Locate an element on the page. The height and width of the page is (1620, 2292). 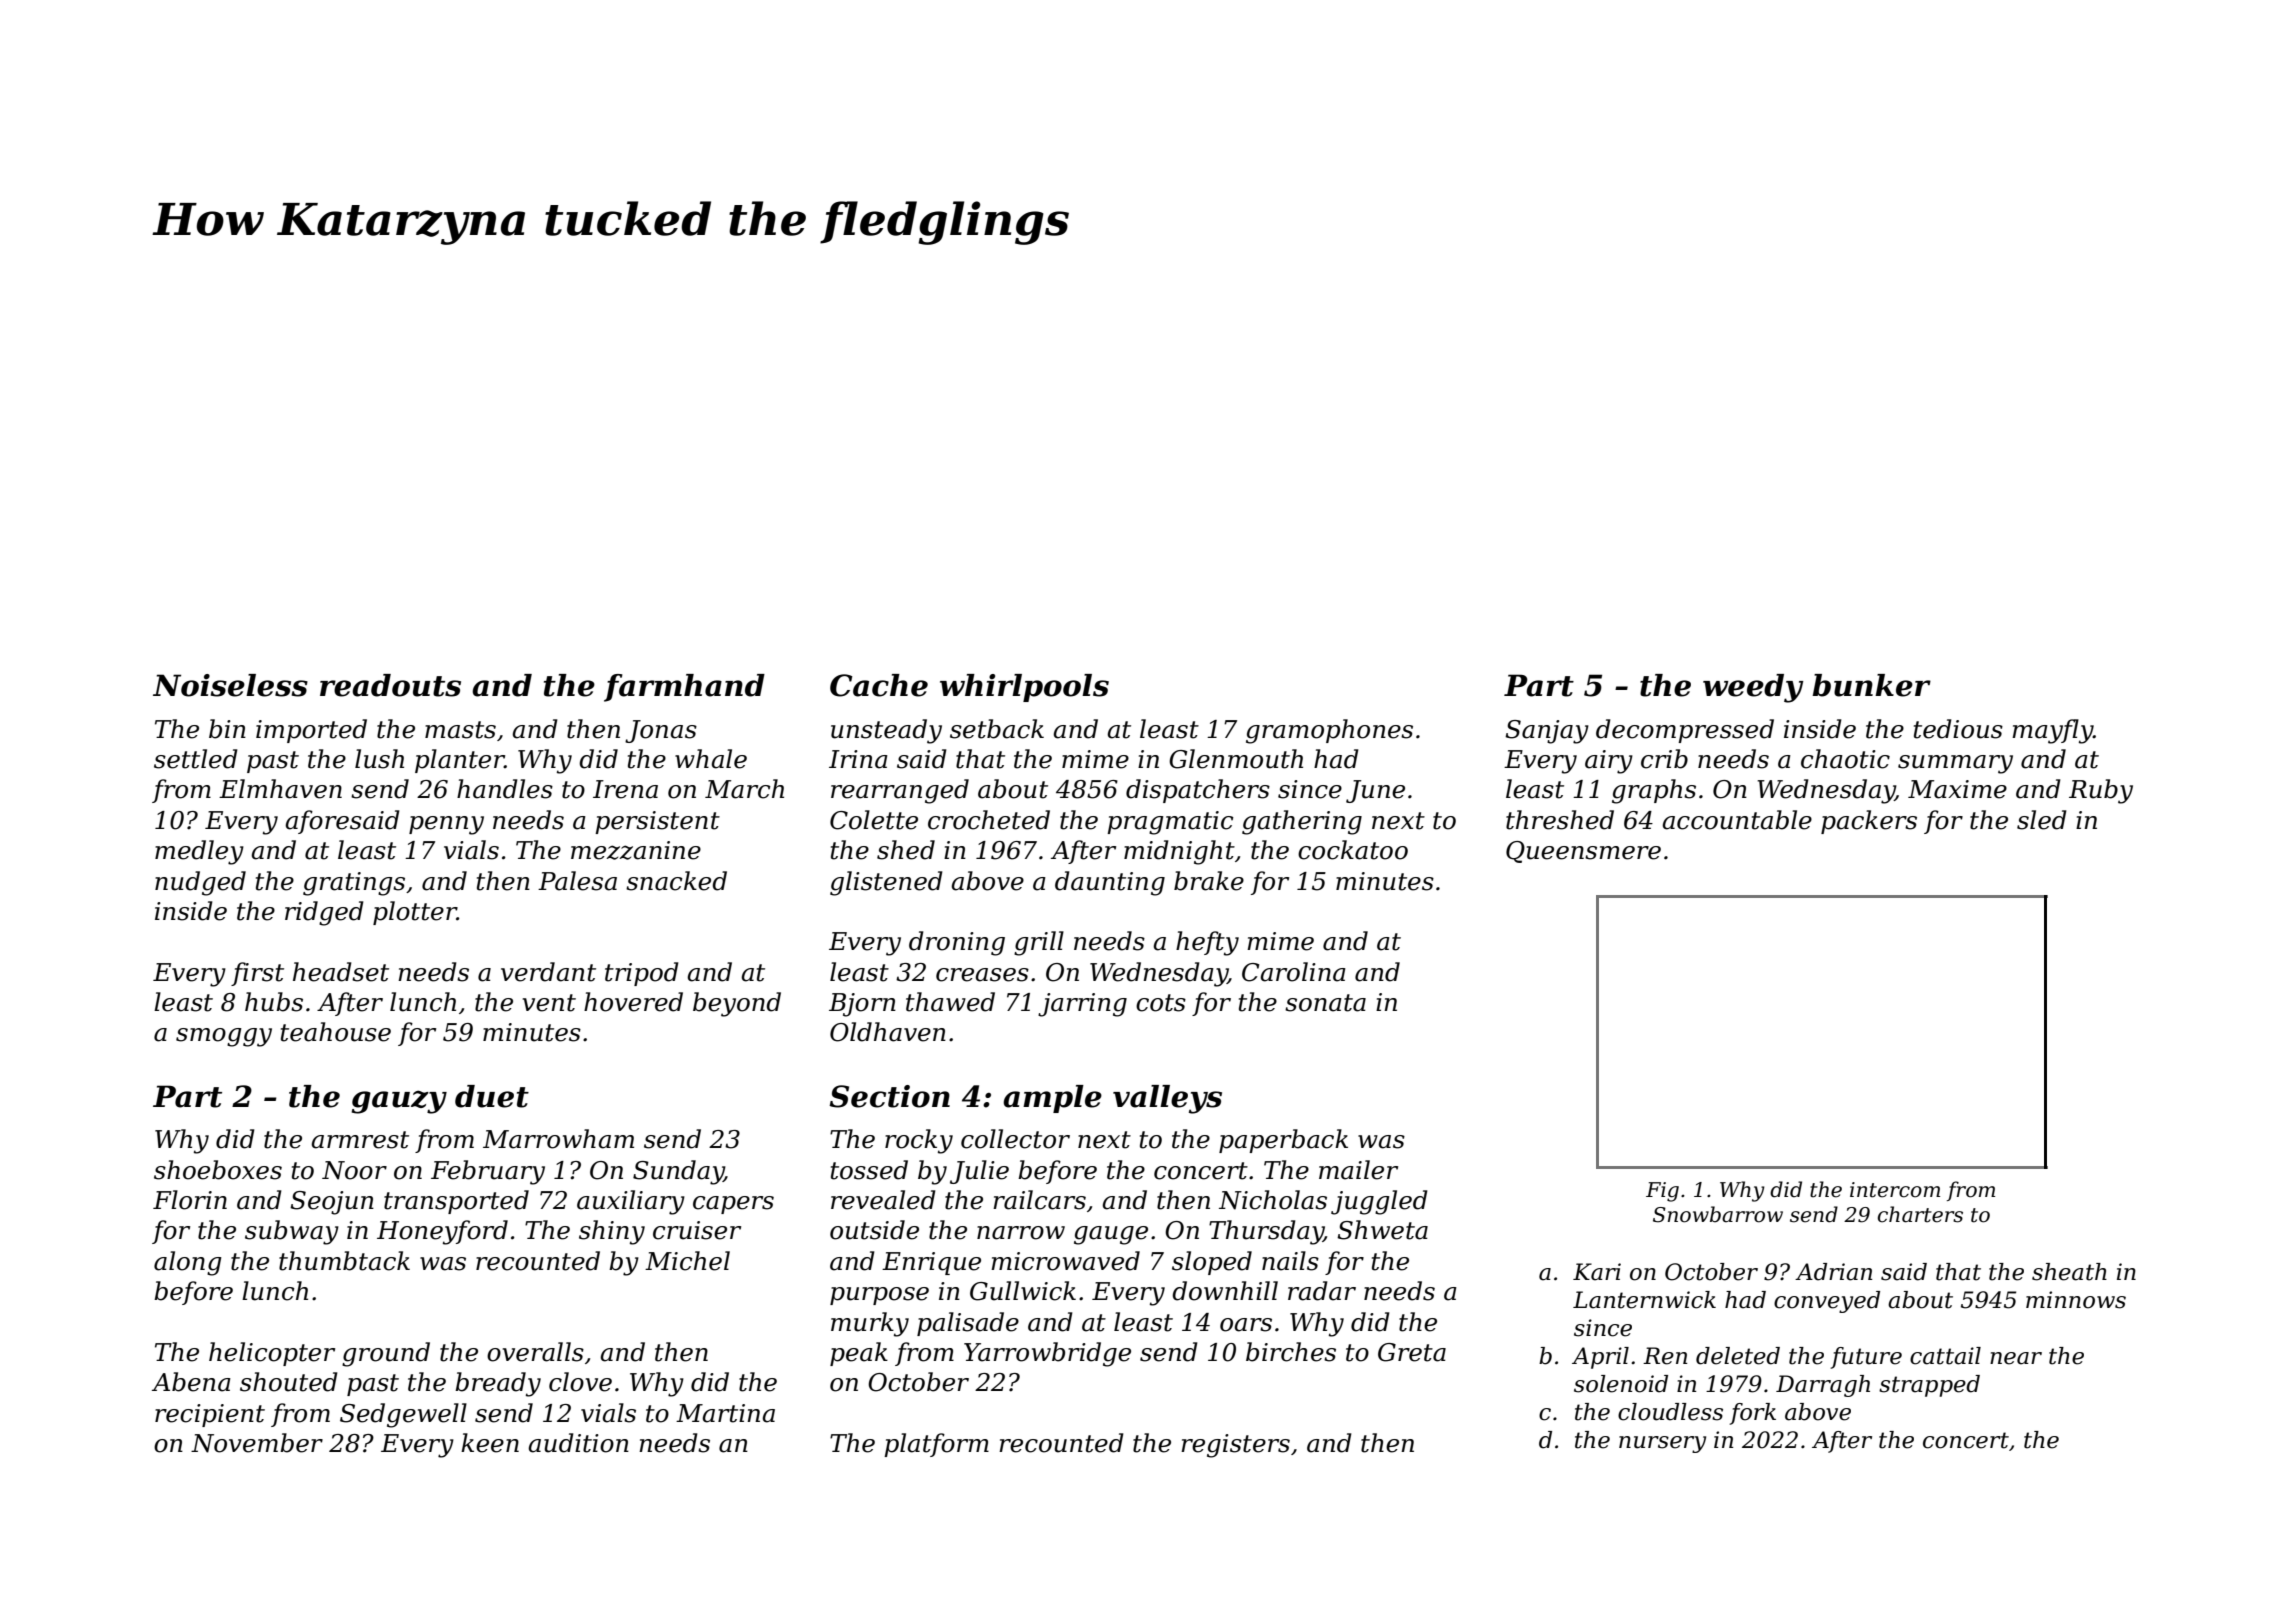
juggled is located at coordinates (1379, 1202).
